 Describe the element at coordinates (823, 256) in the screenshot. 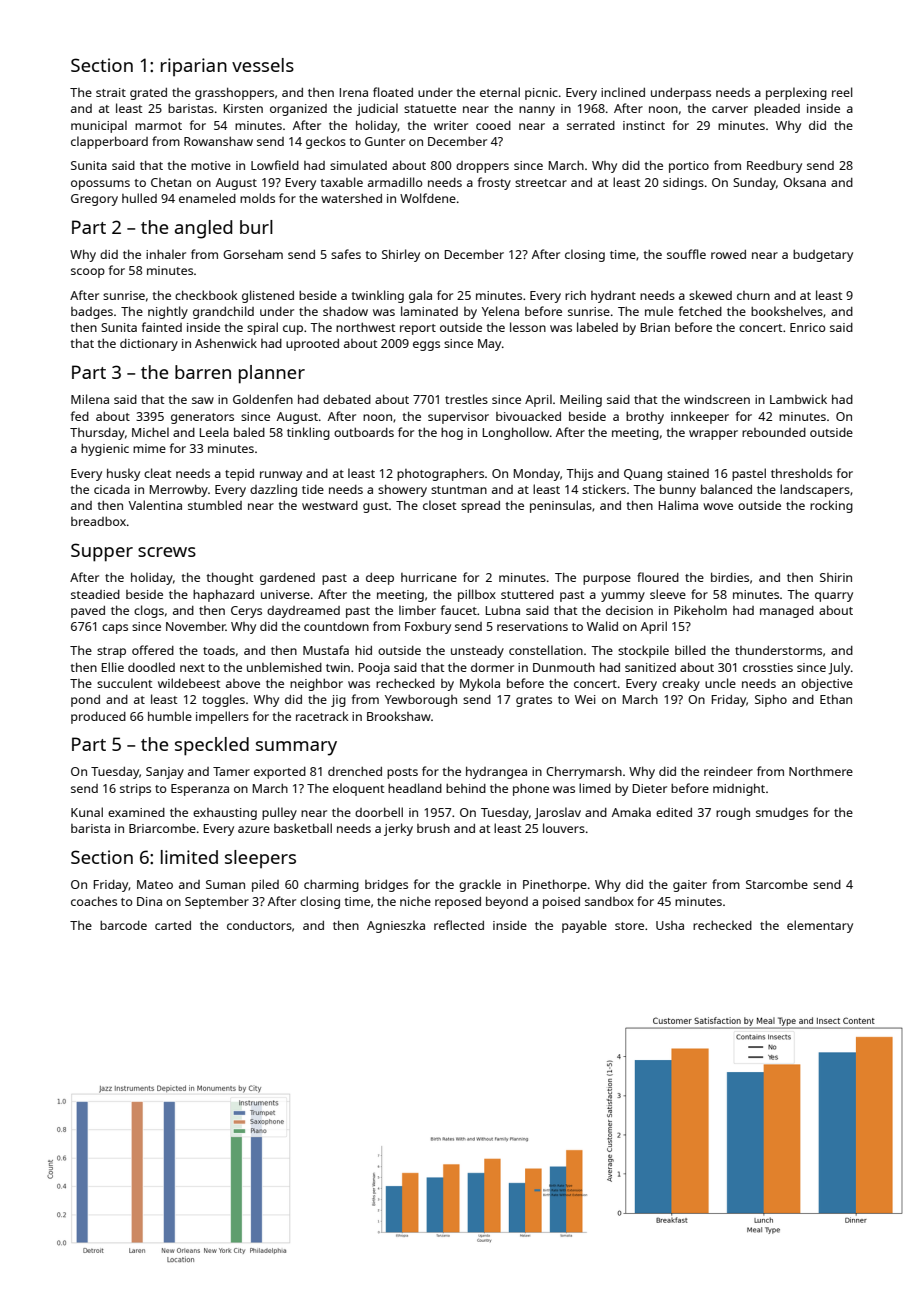

I see `budgetary` at that location.
